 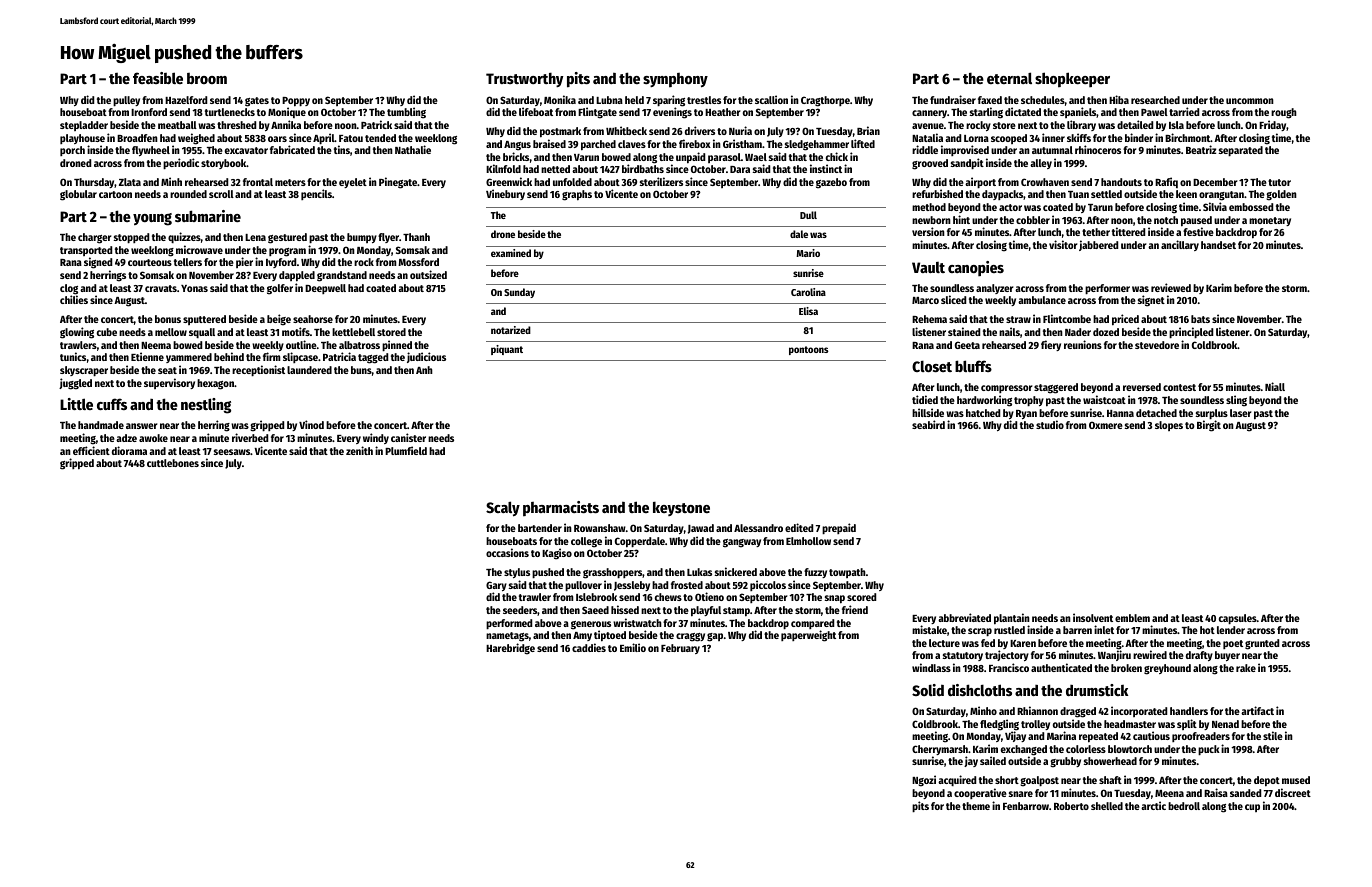 I want to click on Cherrymarsh, so click(x=940, y=751).
